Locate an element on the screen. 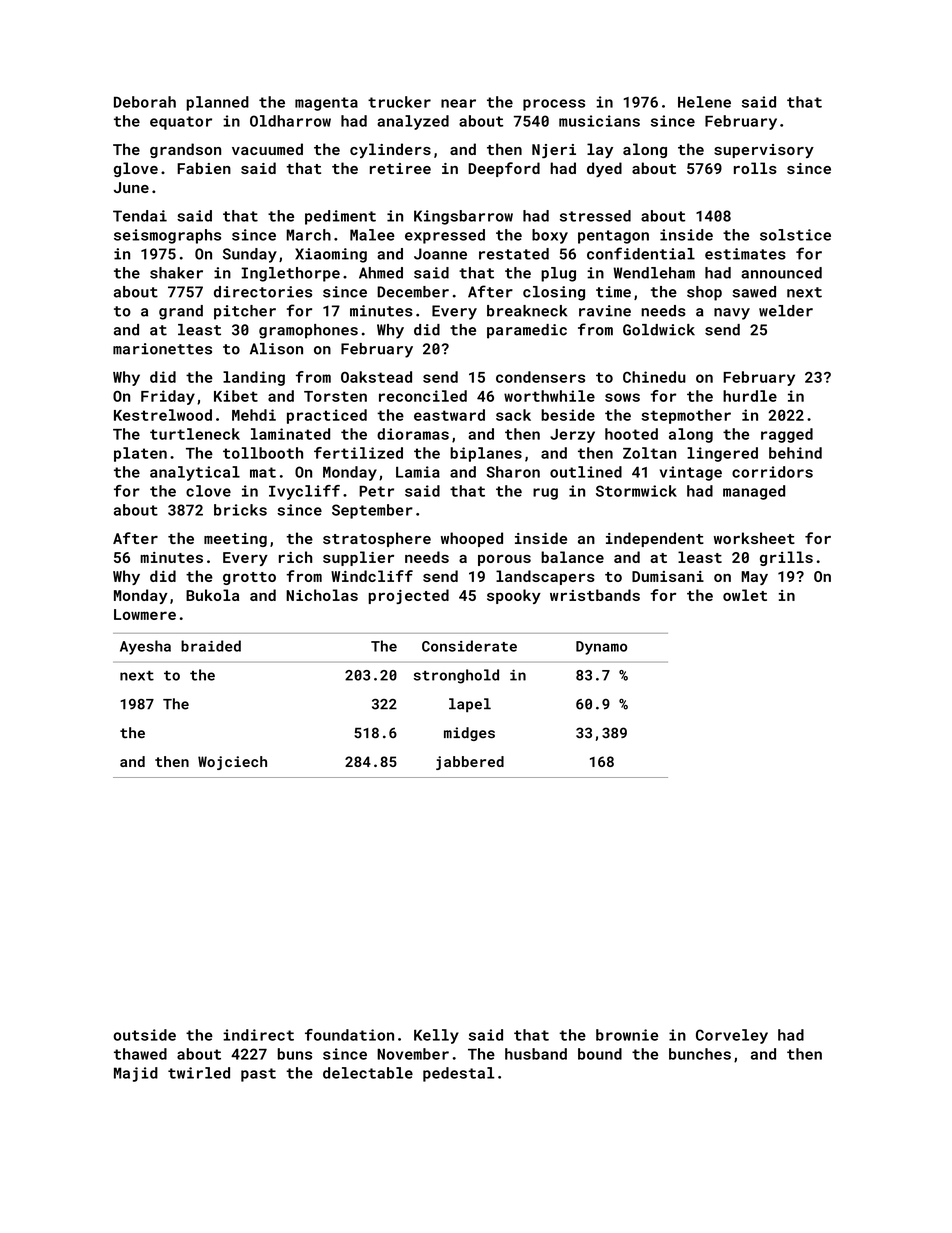 This screenshot has width=952, height=1233. Nicholas is located at coordinates (322, 595).
